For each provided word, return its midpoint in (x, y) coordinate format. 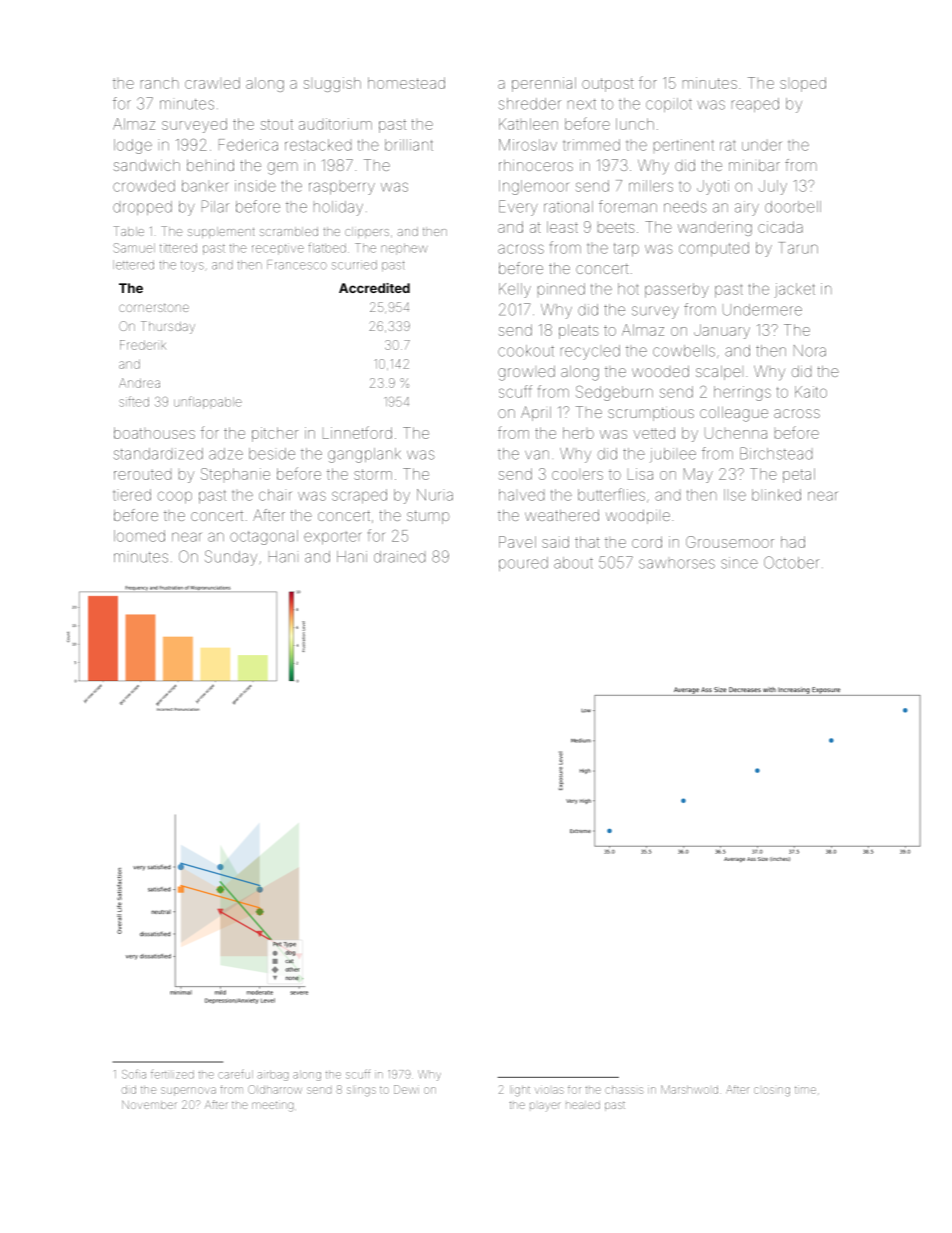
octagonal (264, 537)
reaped (755, 105)
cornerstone (154, 307)
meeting (272, 1106)
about (573, 563)
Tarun (798, 248)
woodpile (638, 516)
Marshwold (689, 1089)
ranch (160, 83)
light (520, 1091)
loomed (139, 536)
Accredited (374, 288)
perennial (544, 84)
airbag (272, 1075)
